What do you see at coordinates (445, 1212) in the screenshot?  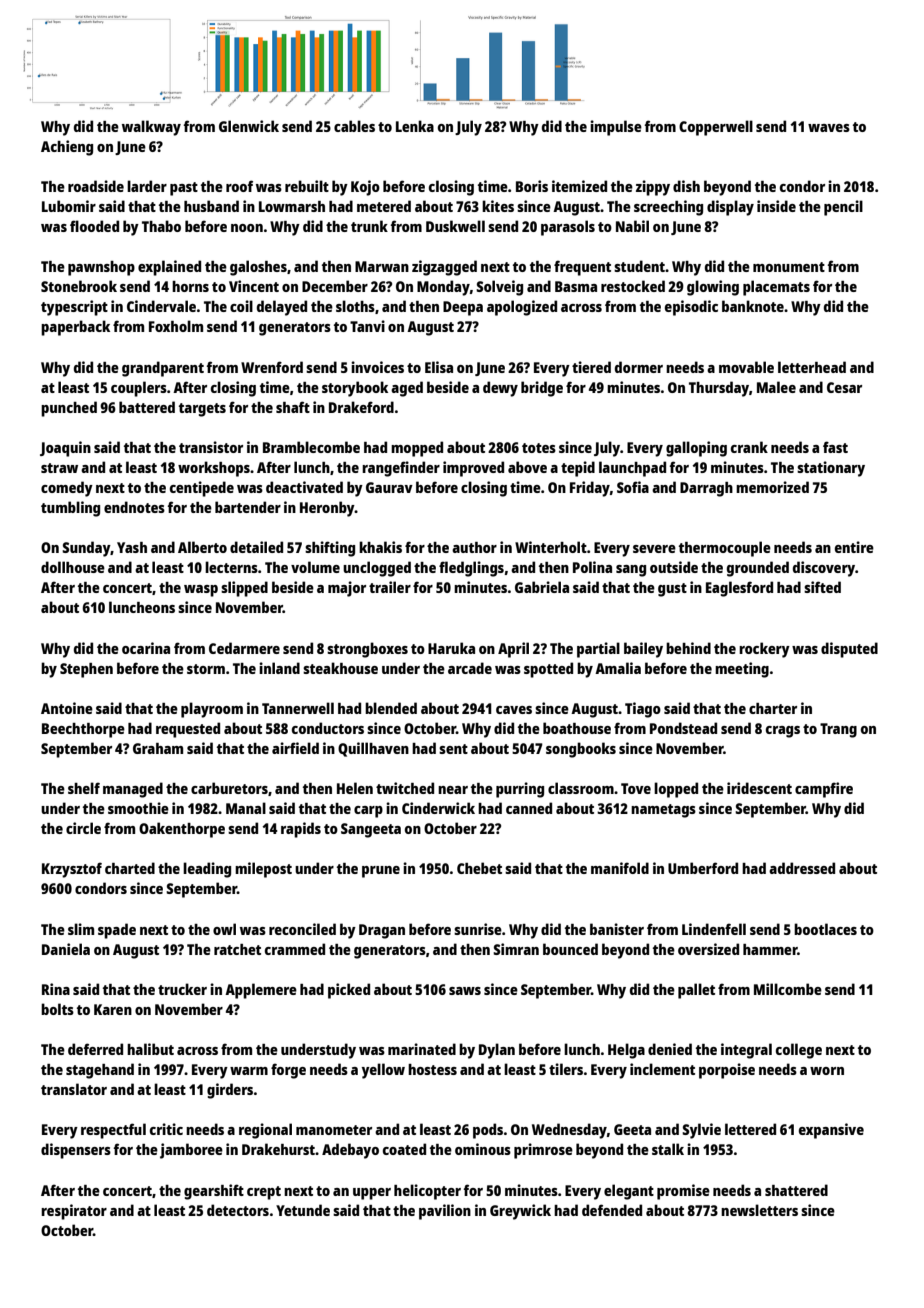 I see `pavilion` at bounding box center [445, 1212].
